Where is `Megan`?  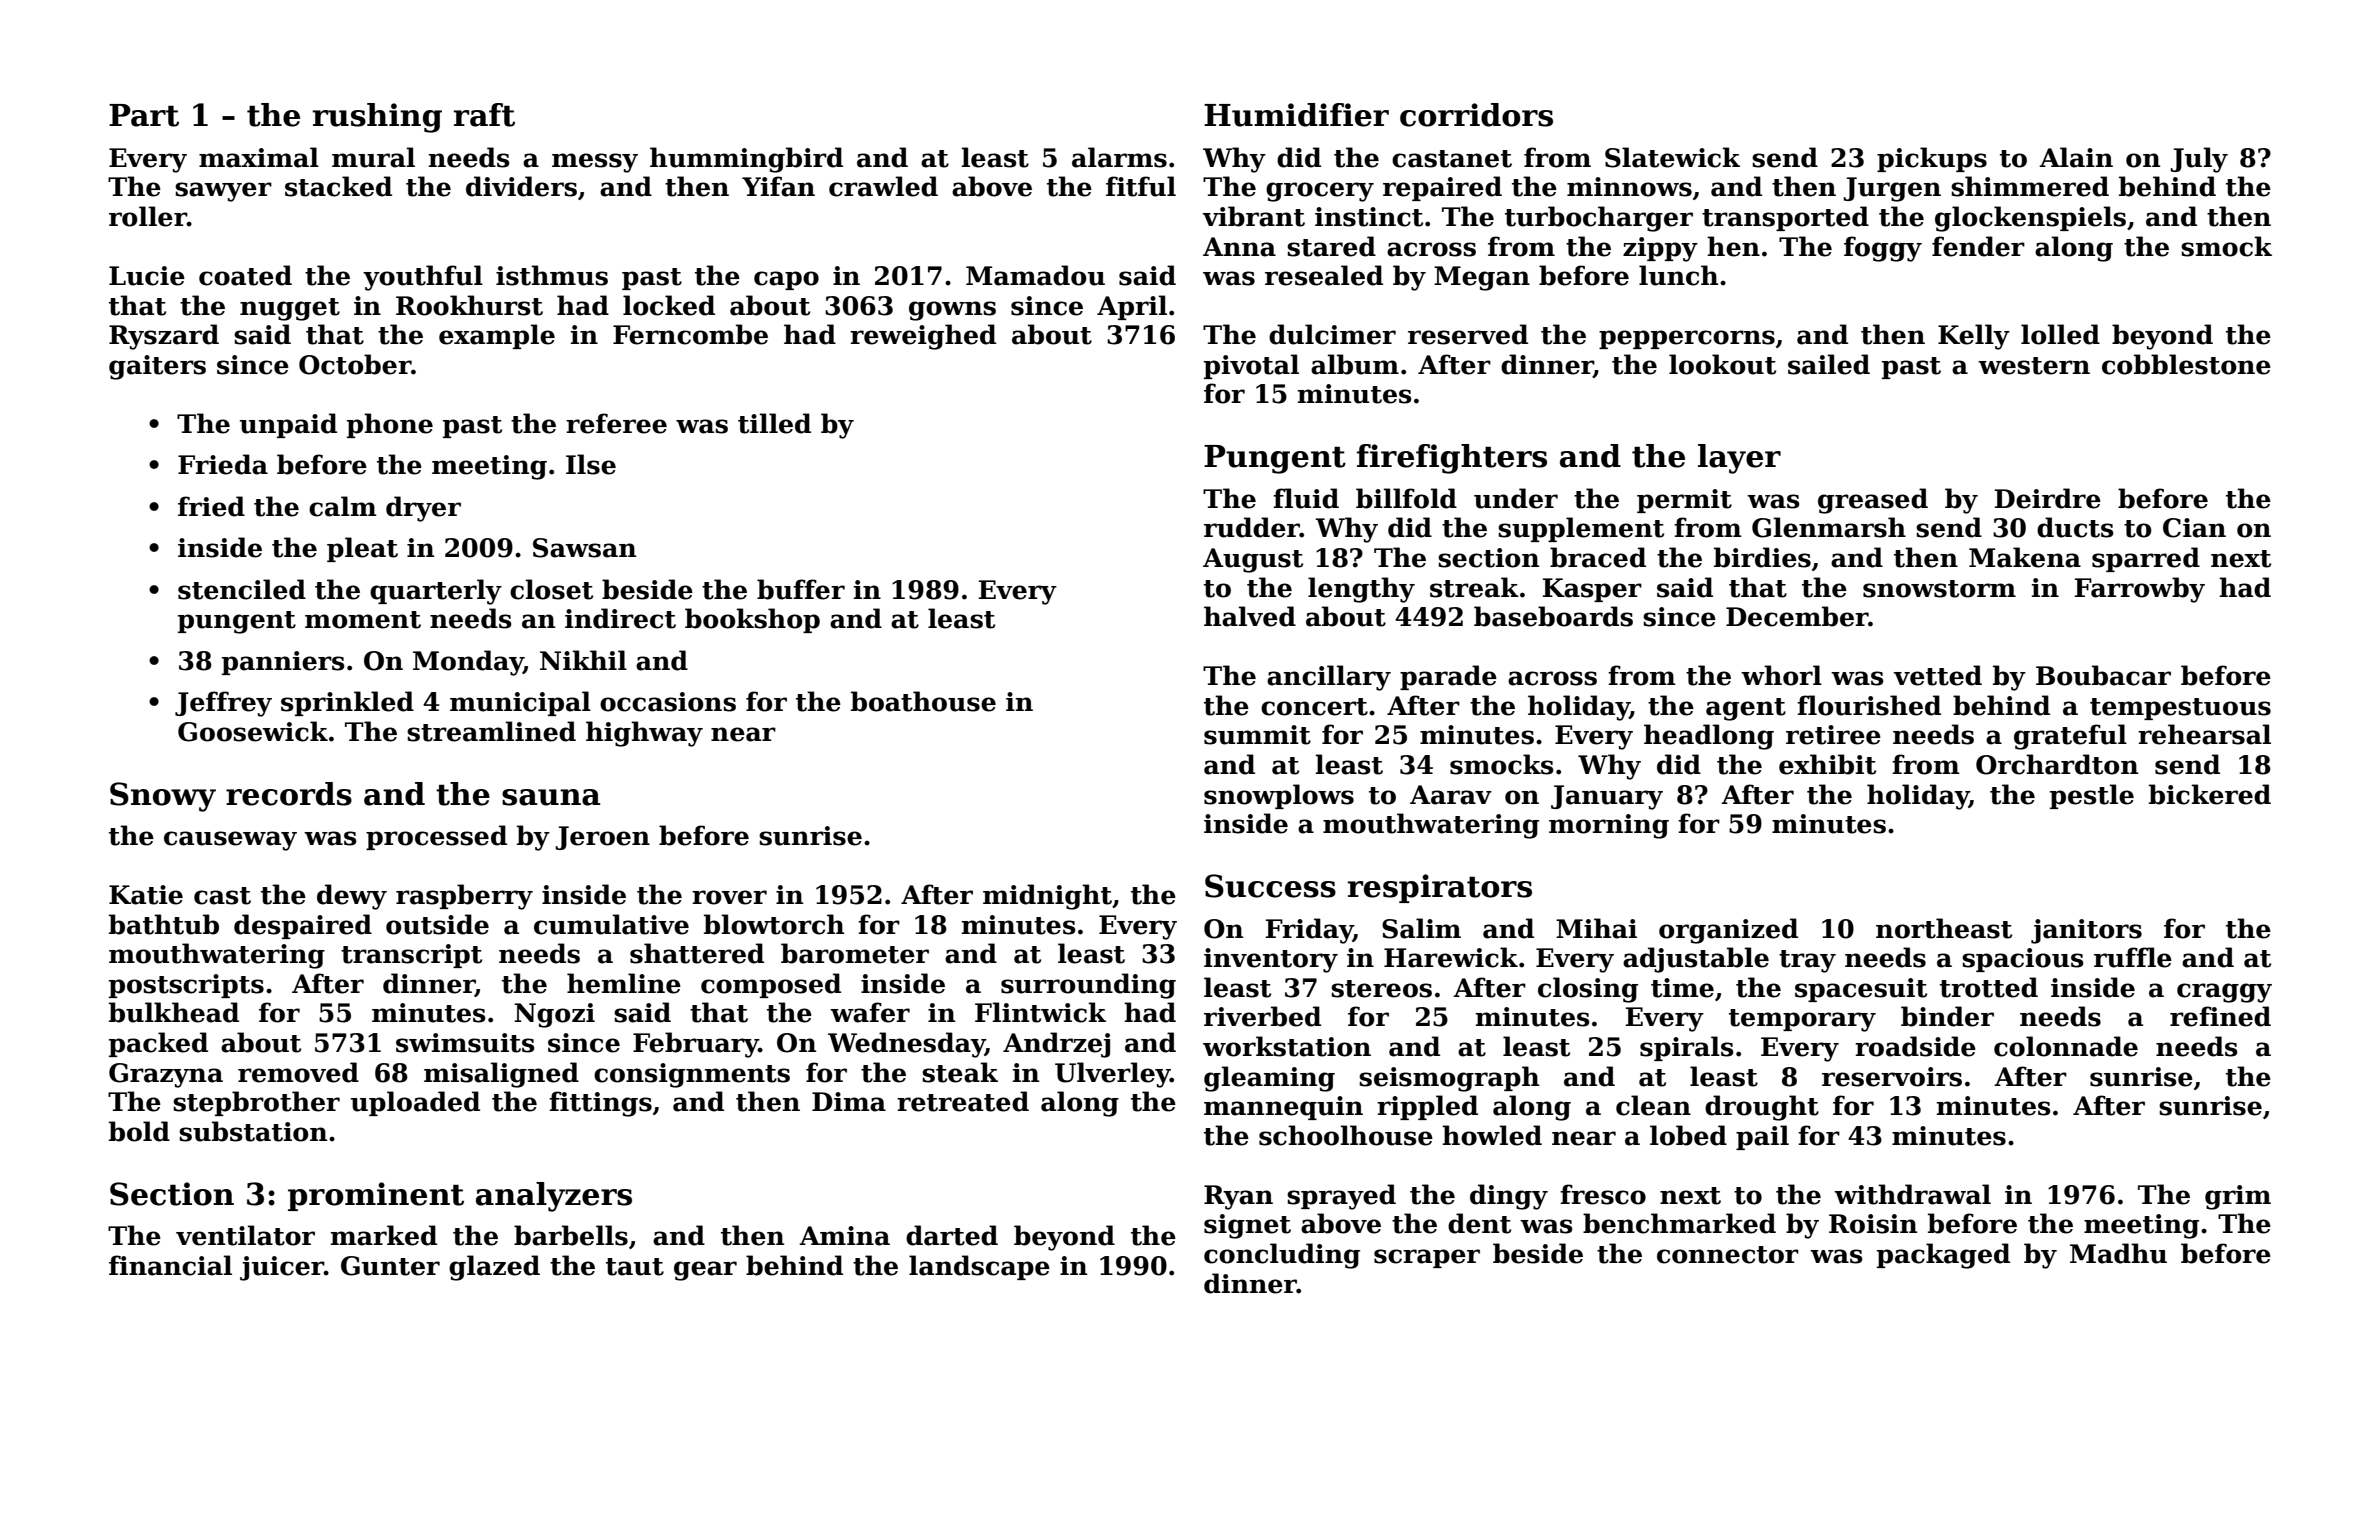
Megan is located at coordinates (1482, 278).
